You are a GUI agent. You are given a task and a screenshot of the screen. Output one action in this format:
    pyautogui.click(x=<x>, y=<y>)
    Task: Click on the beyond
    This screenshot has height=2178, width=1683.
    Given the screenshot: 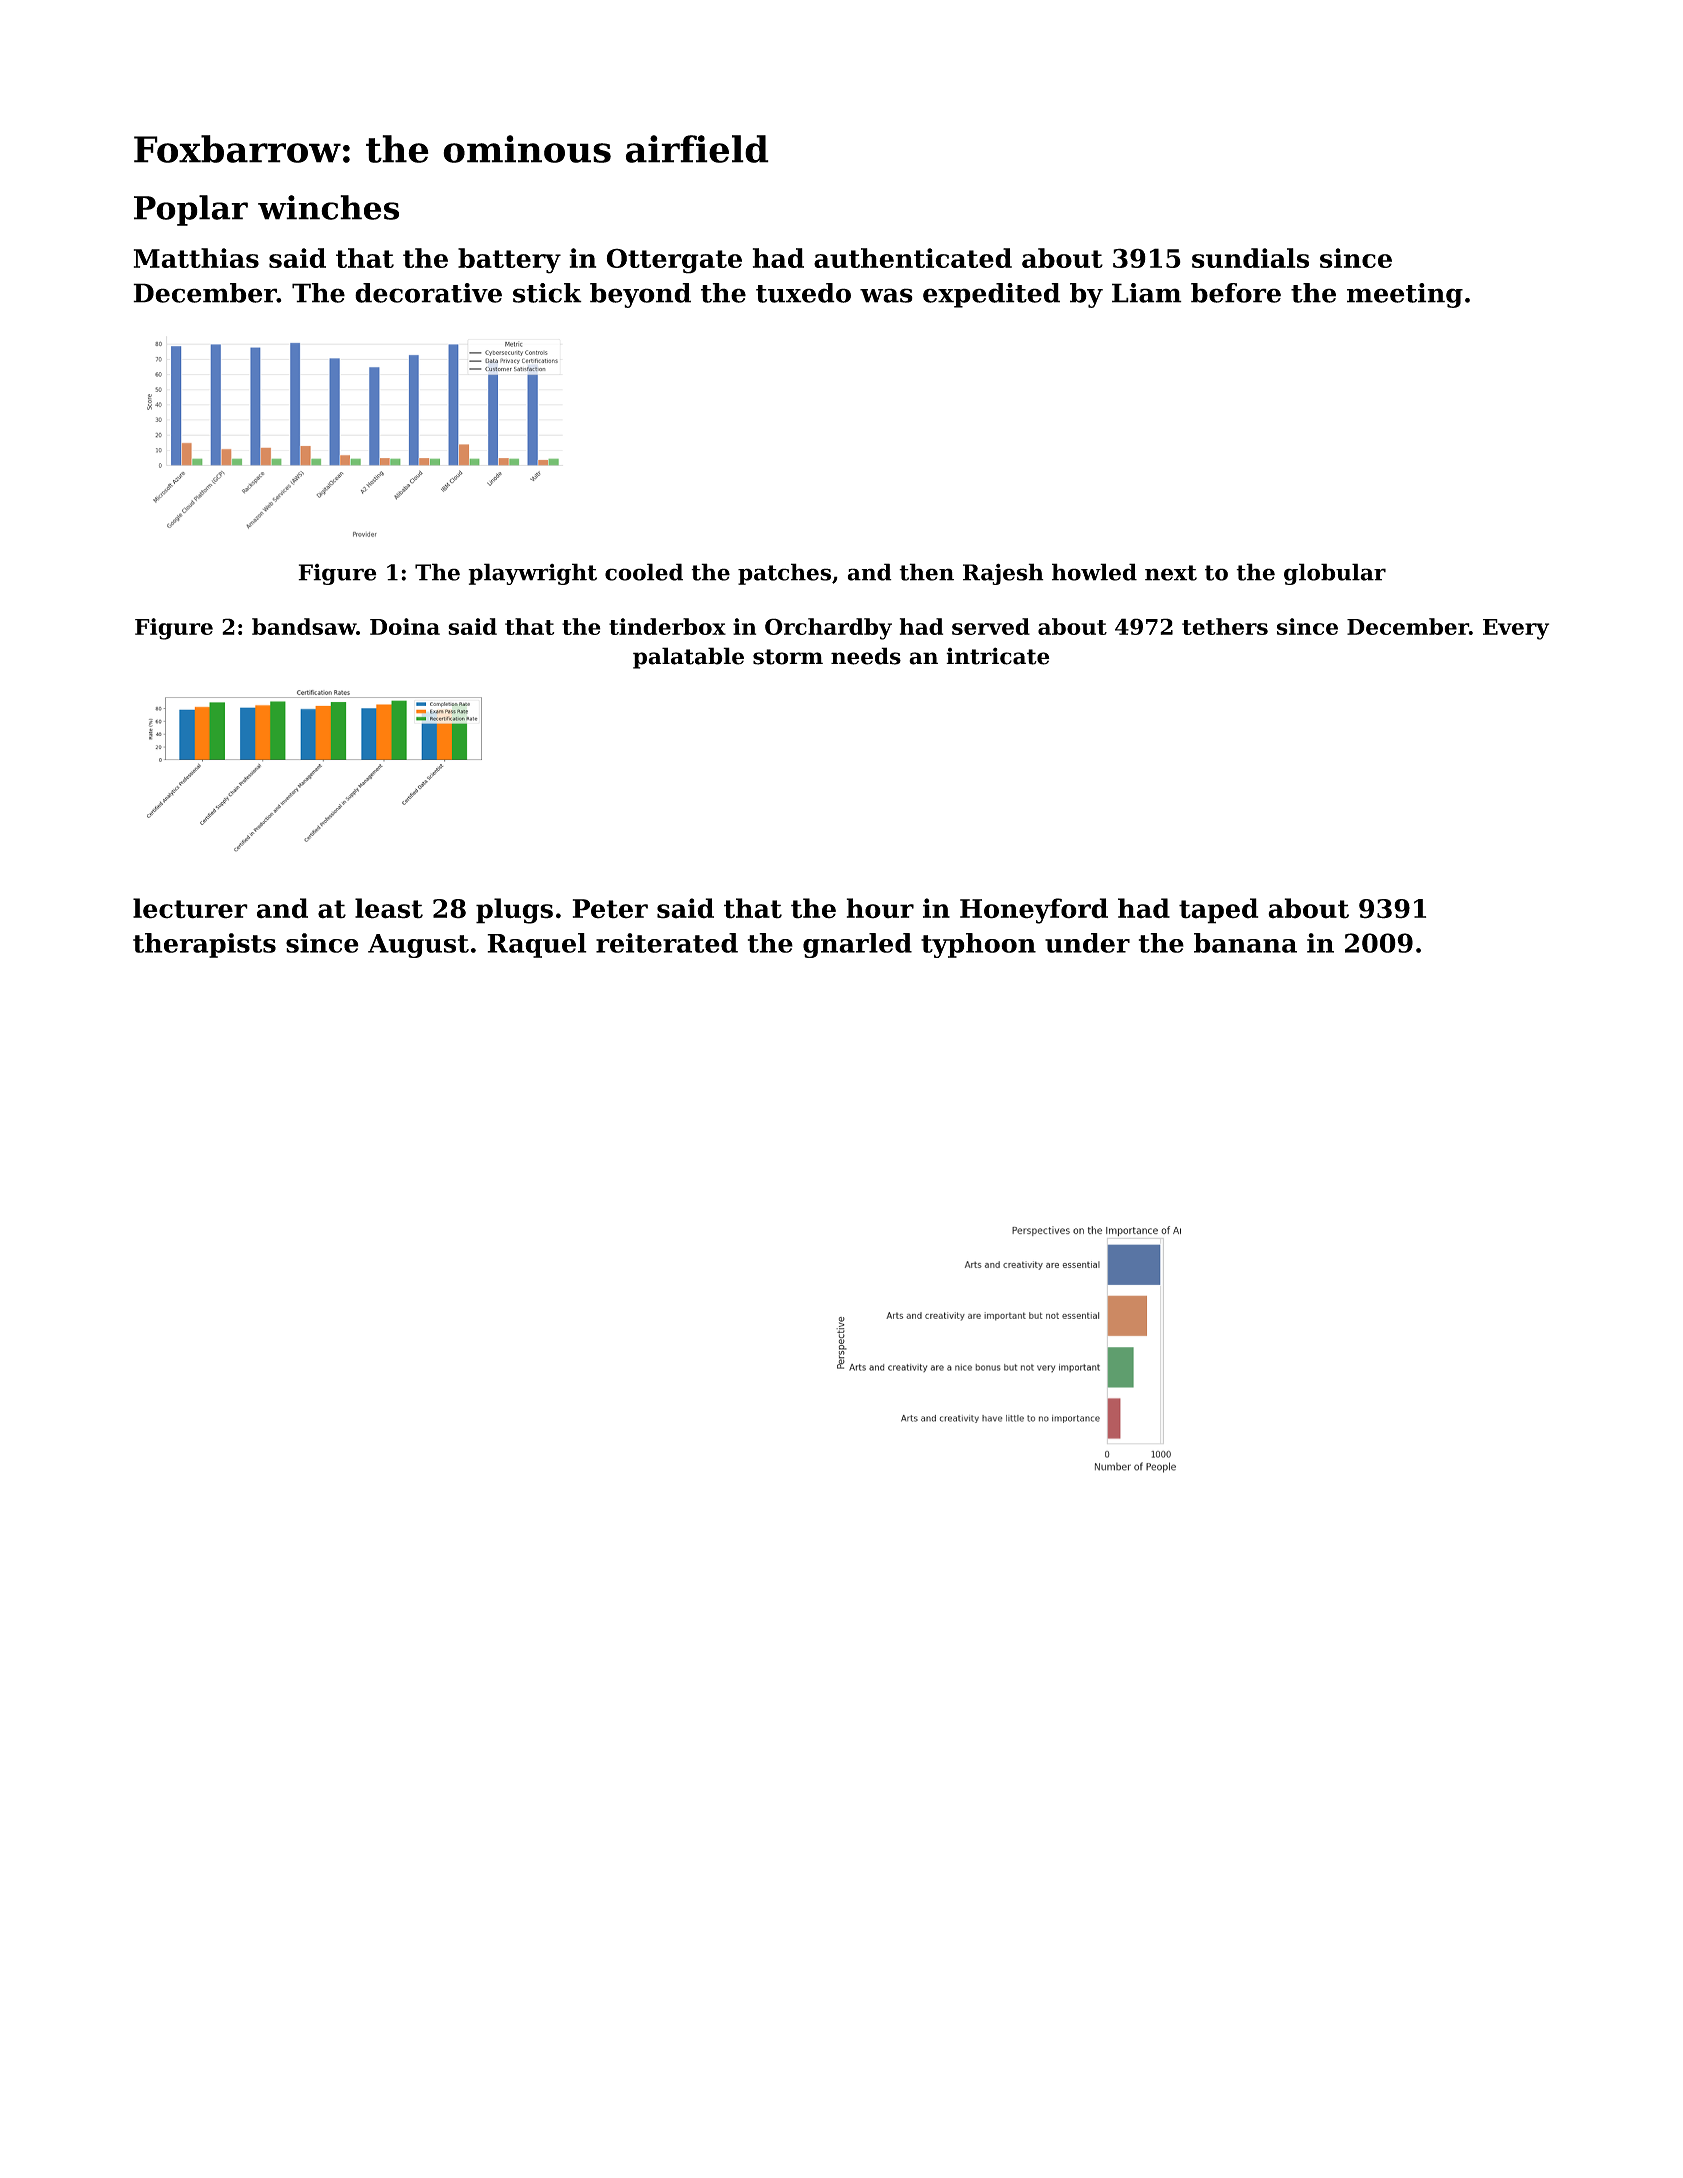 What is the action you would take?
    pyautogui.click(x=640, y=295)
